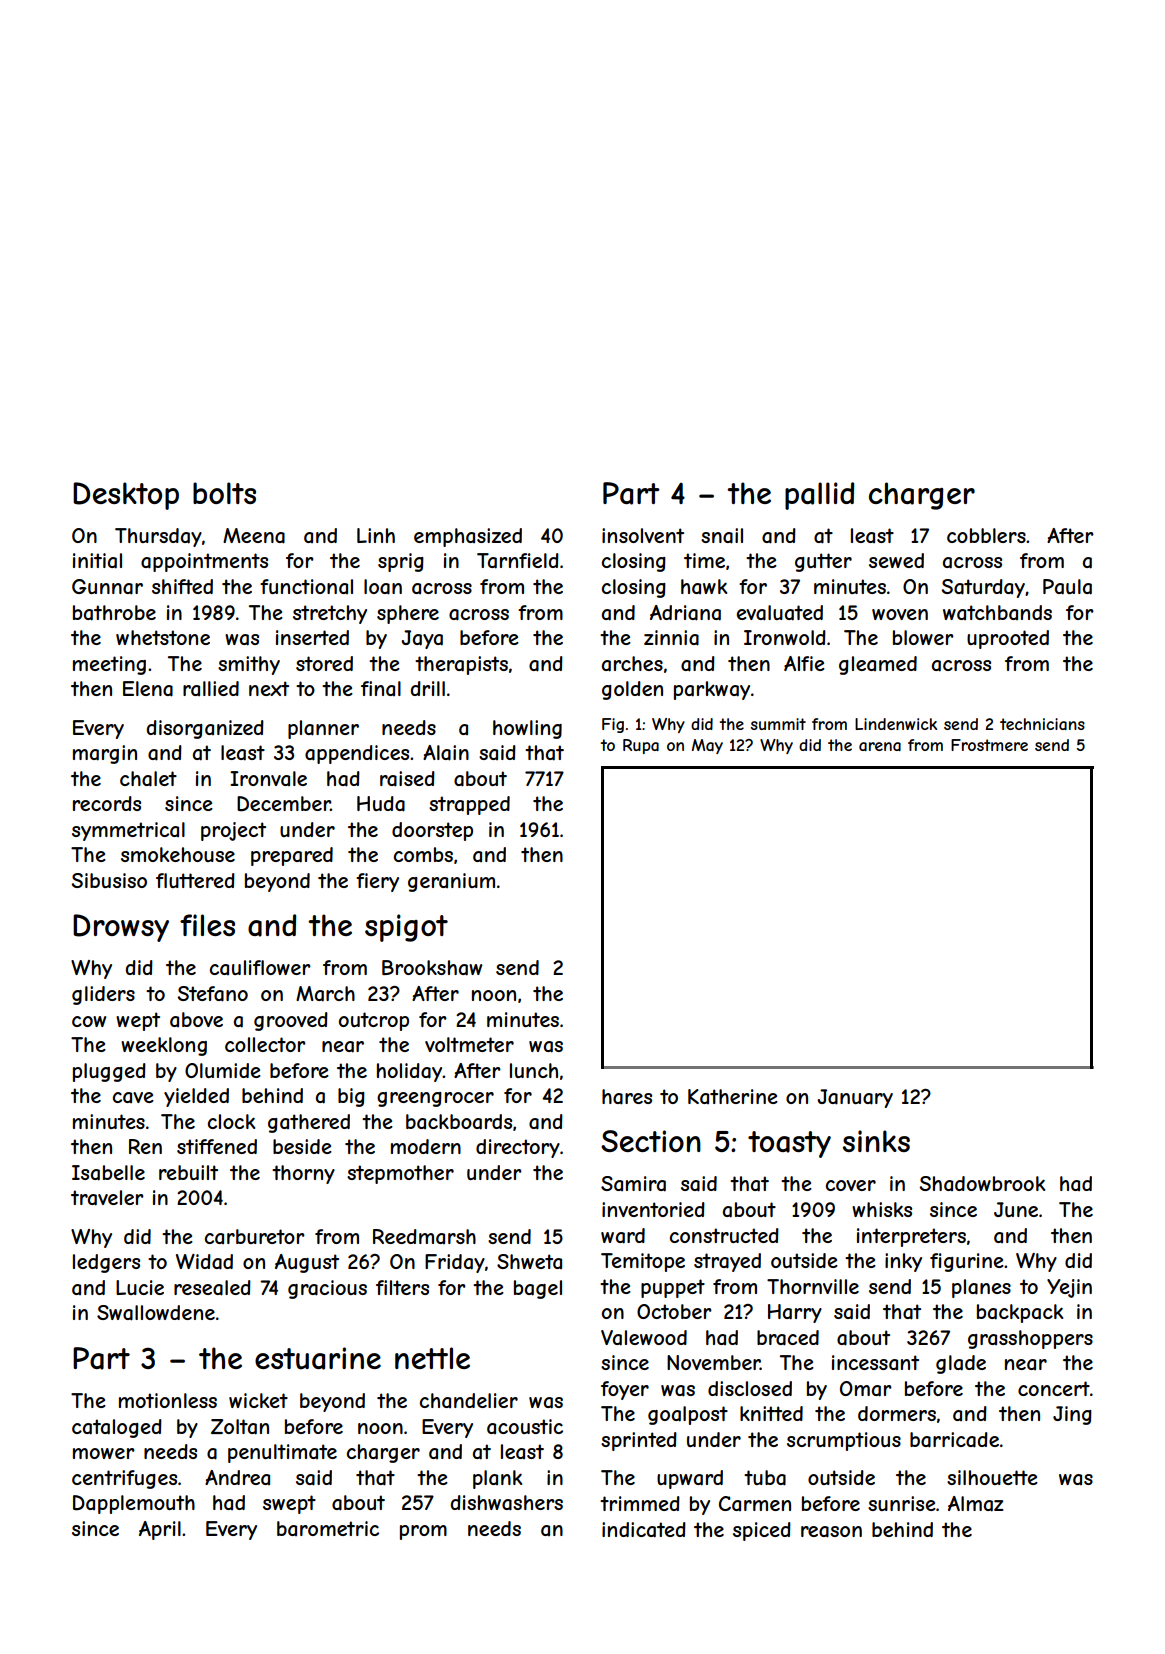 The width and height of the document is (1165, 1654). I want to click on Isabelle, so click(108, 1173).
